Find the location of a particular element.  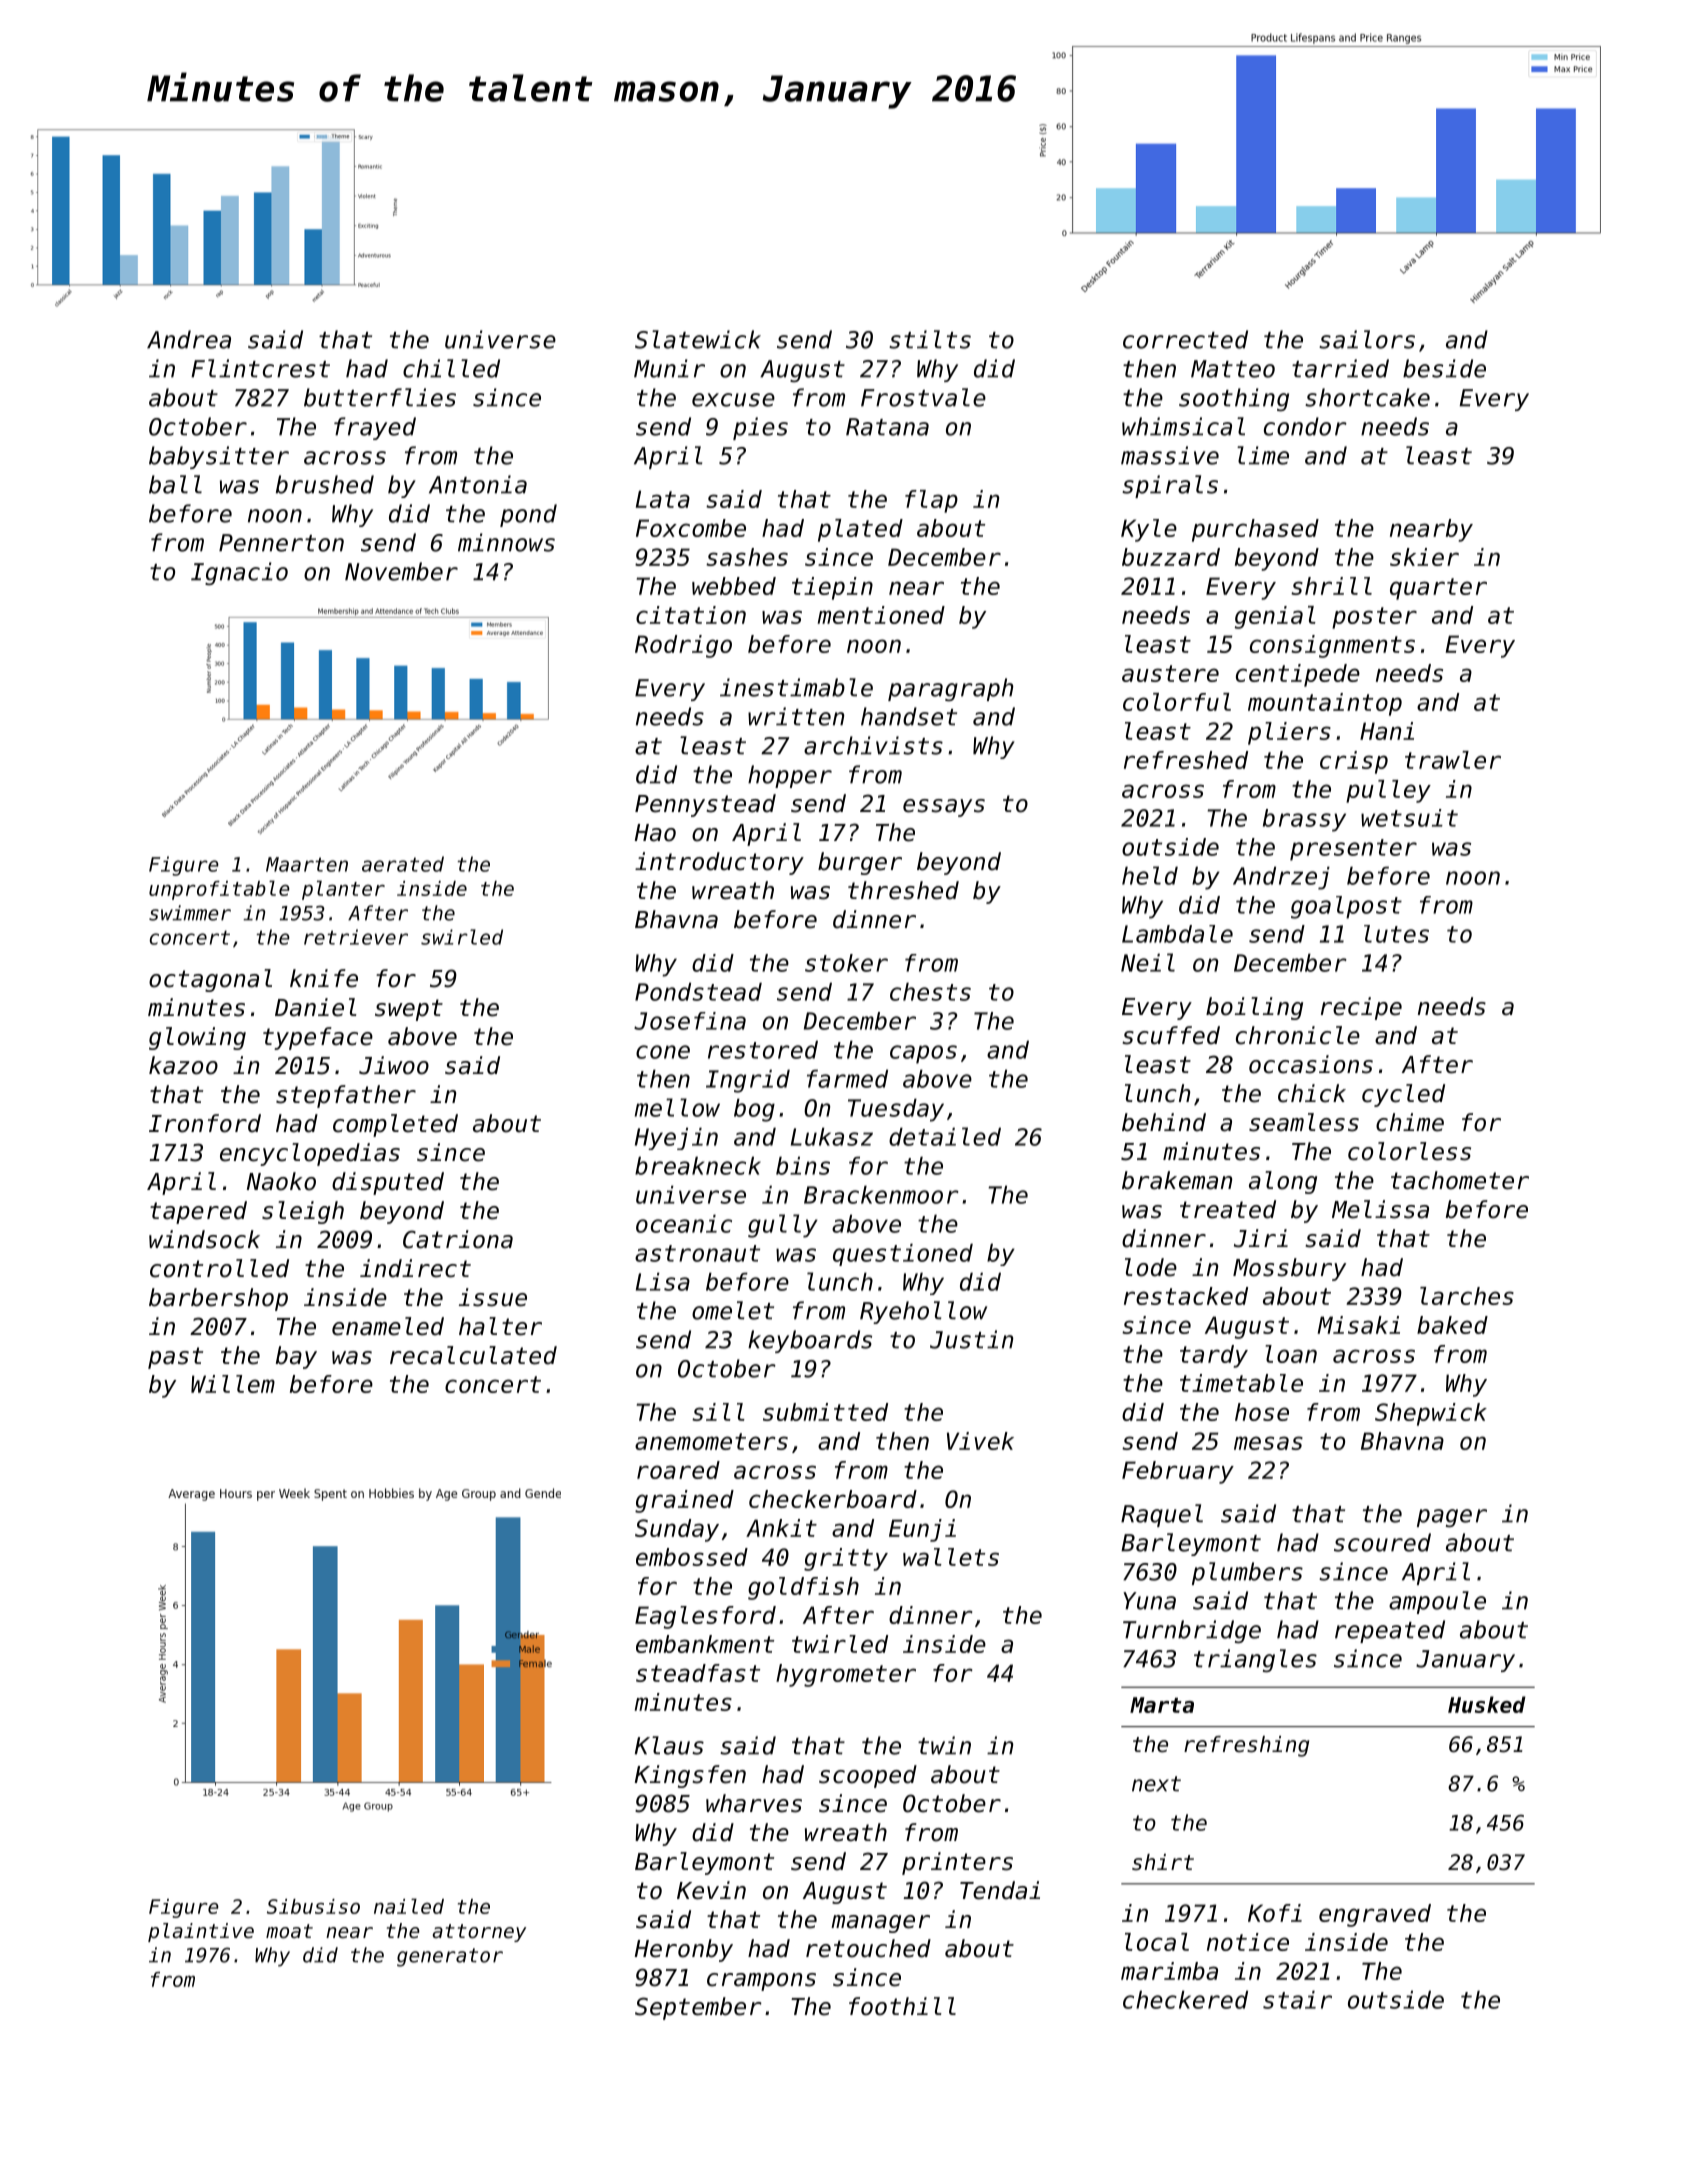

tardy is located at coordinates (1214, 1356).
